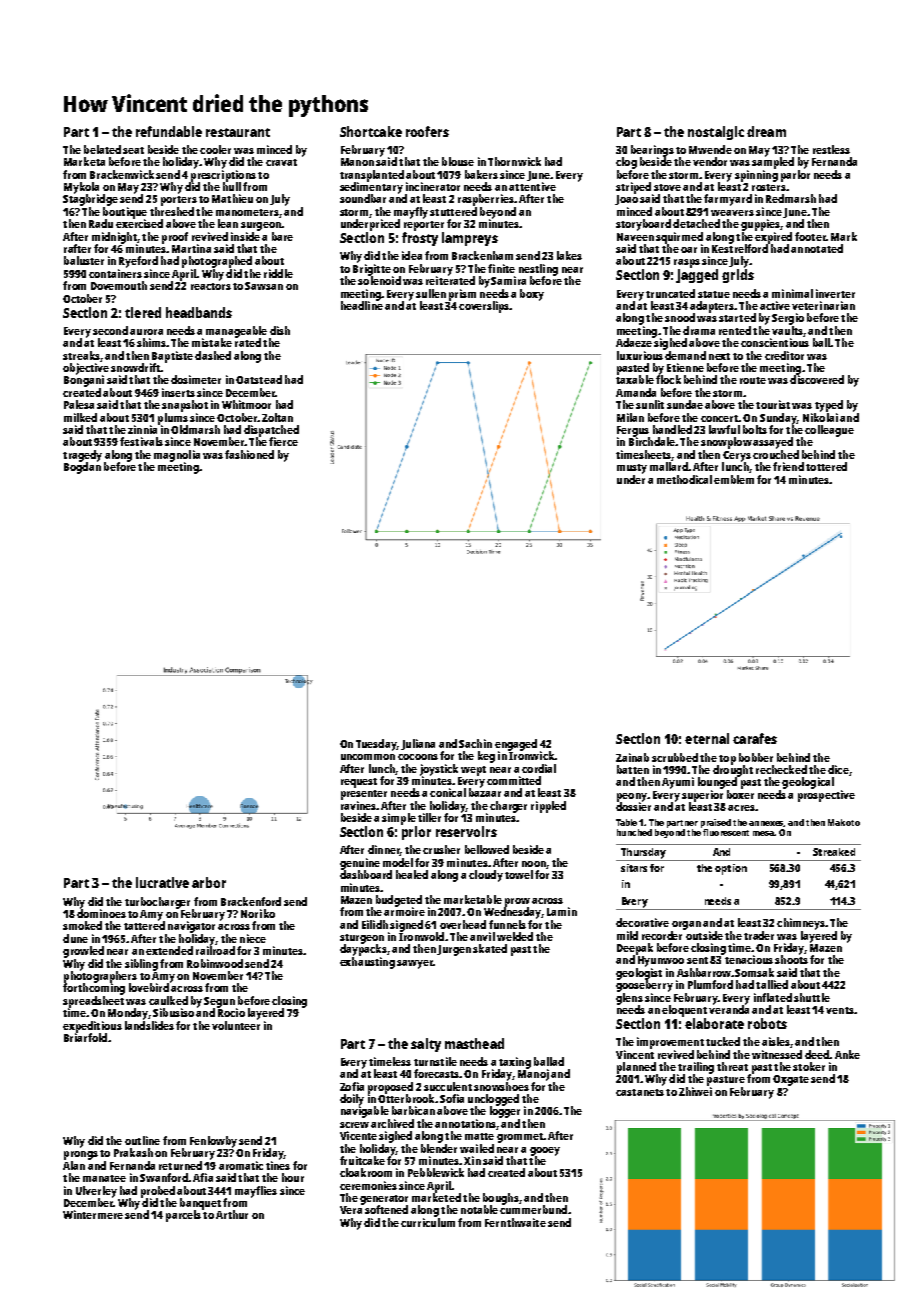 This document has width=924, height=1308. What do you see at coordinates (390, 1088) in the document?
I see `proposed` at bounding box center [390, 1088].
